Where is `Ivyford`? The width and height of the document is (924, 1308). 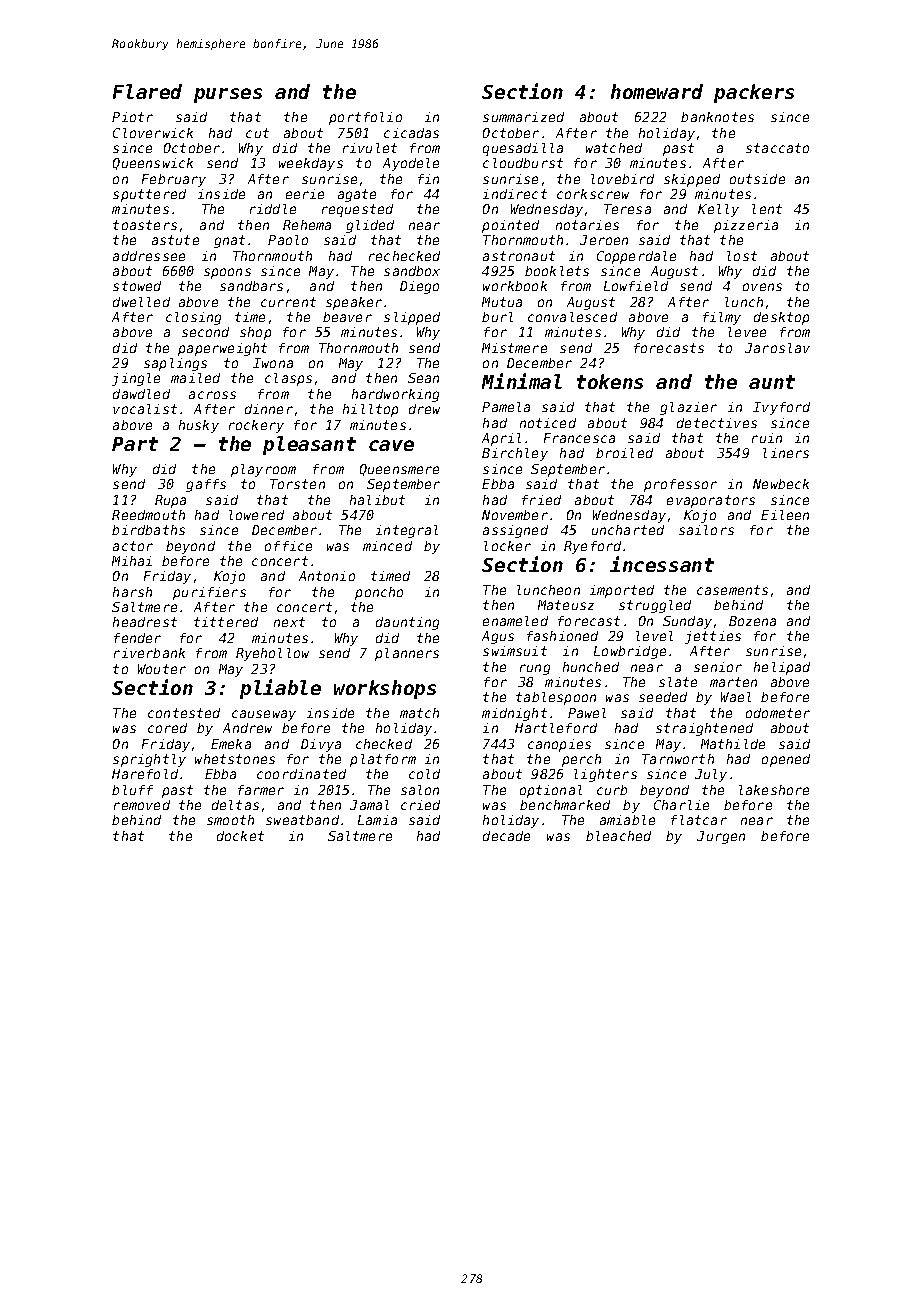 Ivyford is located at coordinates (781, 408).
